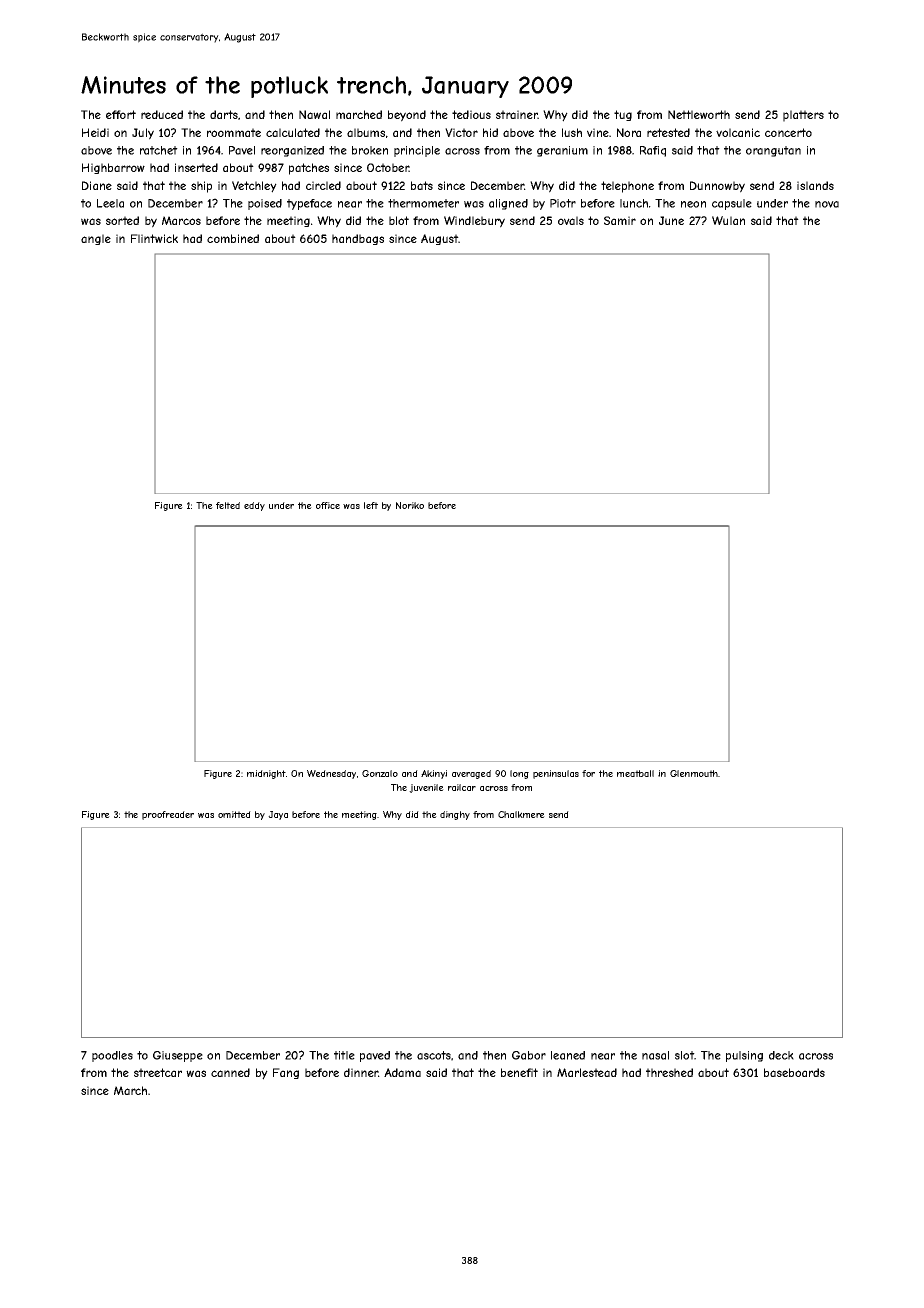 The width and height of the screenshot is (924, 1308). Describe the element at coordinates (694, 773) in the screenshot. I see `Glenmouth` at that location.
